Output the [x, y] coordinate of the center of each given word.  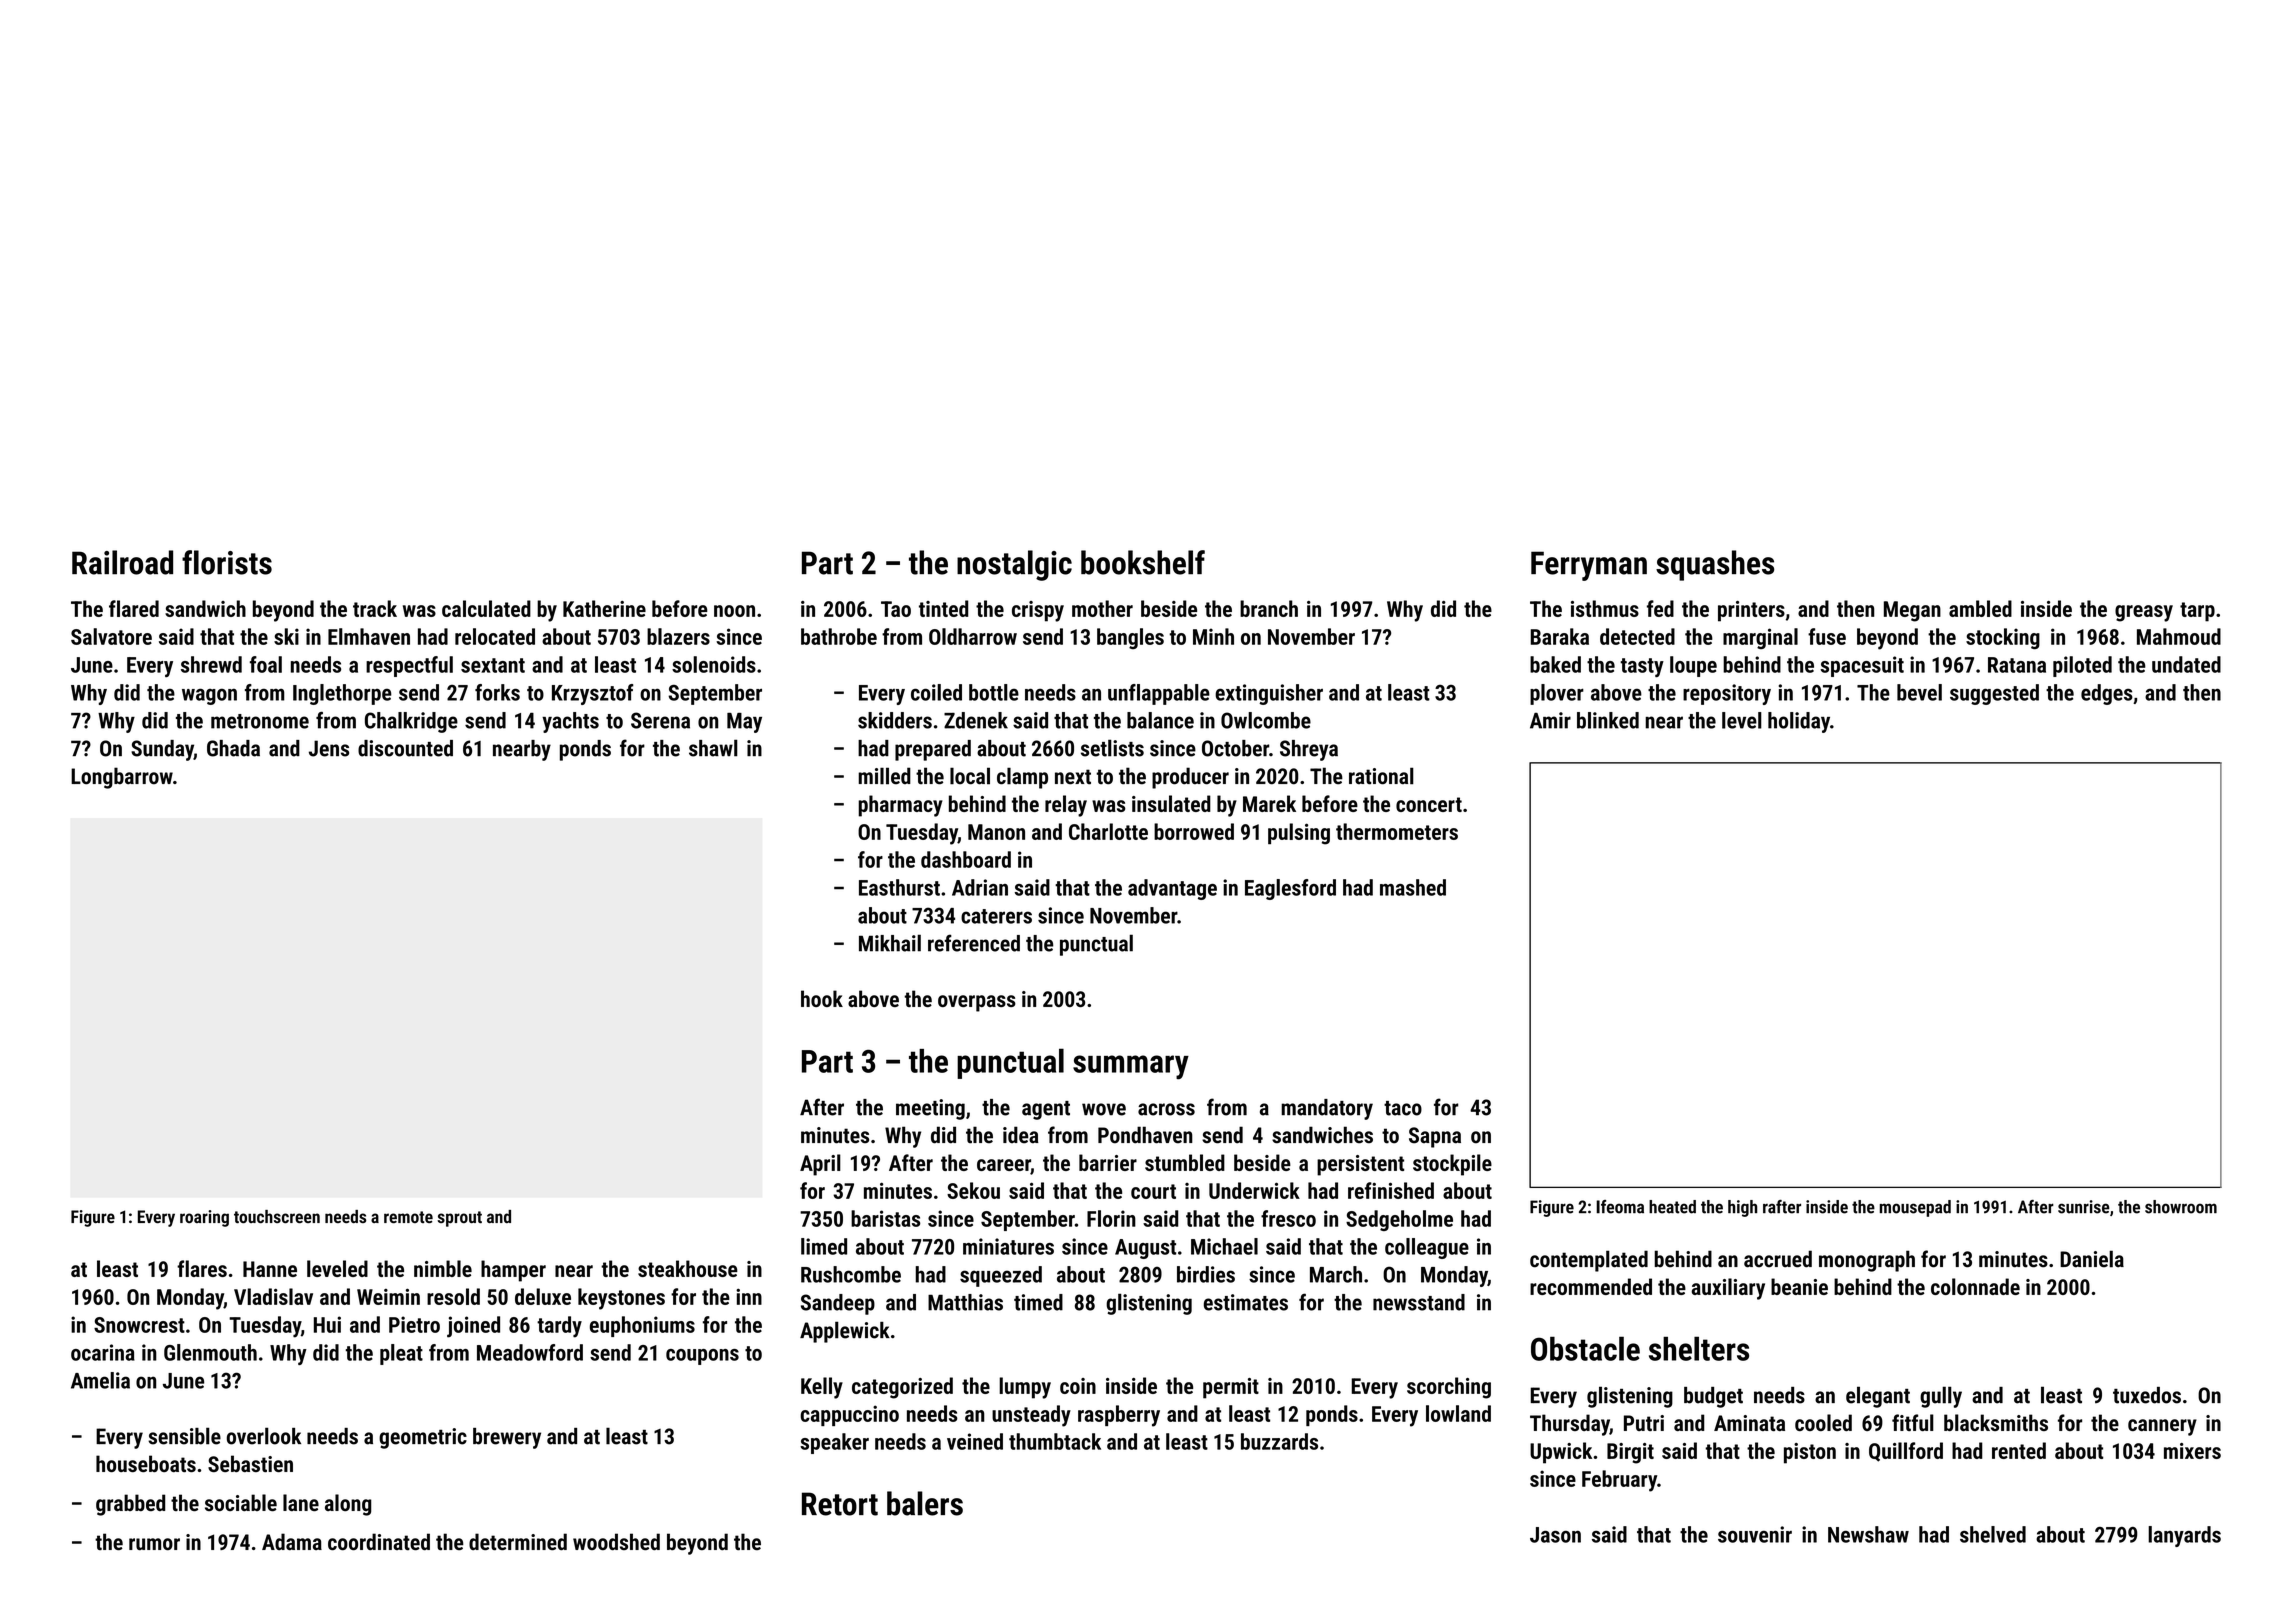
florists [227, 562]
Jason [1555, 1535]
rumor [154, 1544]
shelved [1993, 1534]
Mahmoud [2179, 636]
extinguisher [1269, 694]
